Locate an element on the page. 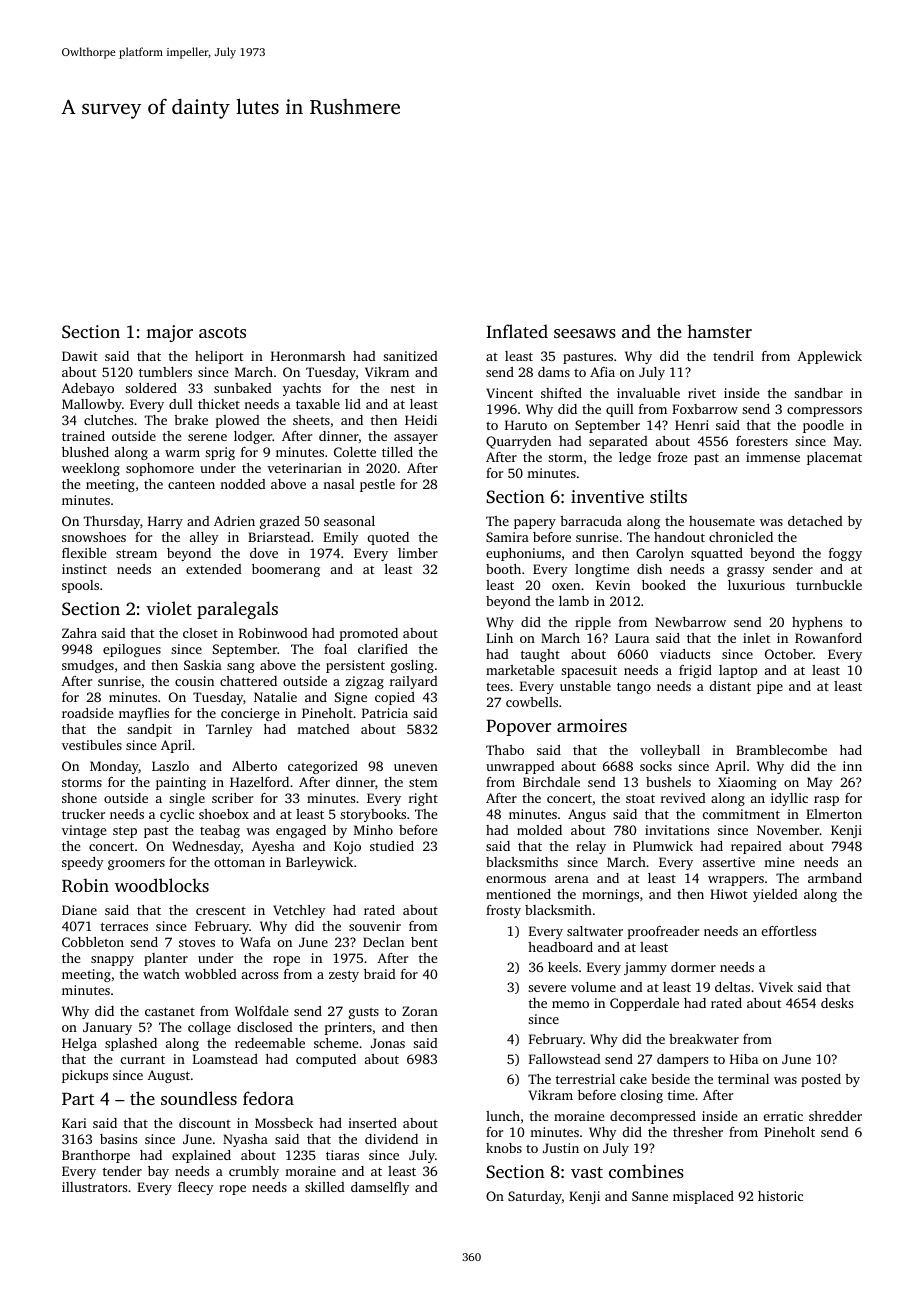 The width and height of the page is (924, 1314). Wednesday is located at coordinates (206, 847).
